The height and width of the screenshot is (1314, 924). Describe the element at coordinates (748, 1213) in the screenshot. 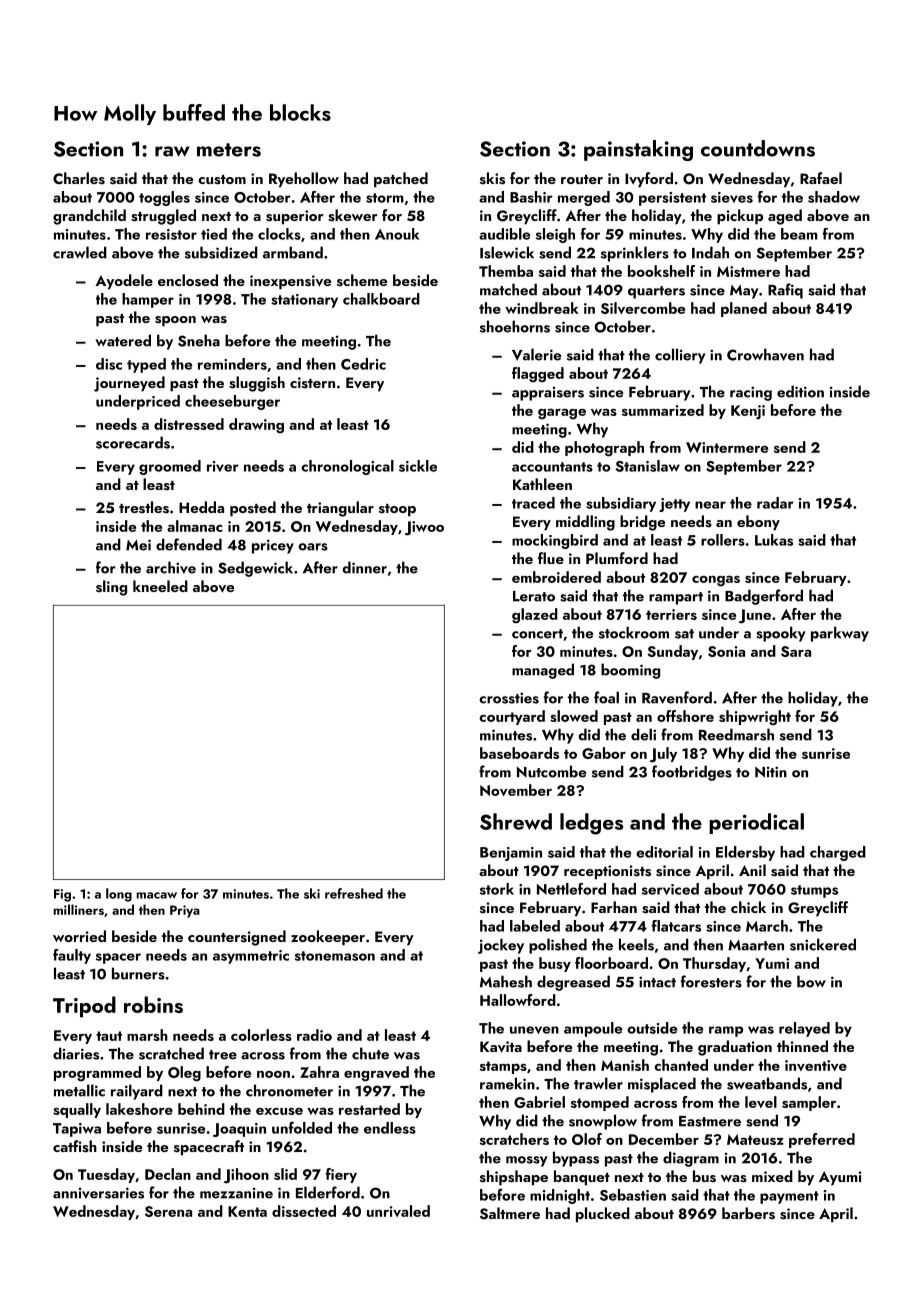

I see `barbers` at that location.
